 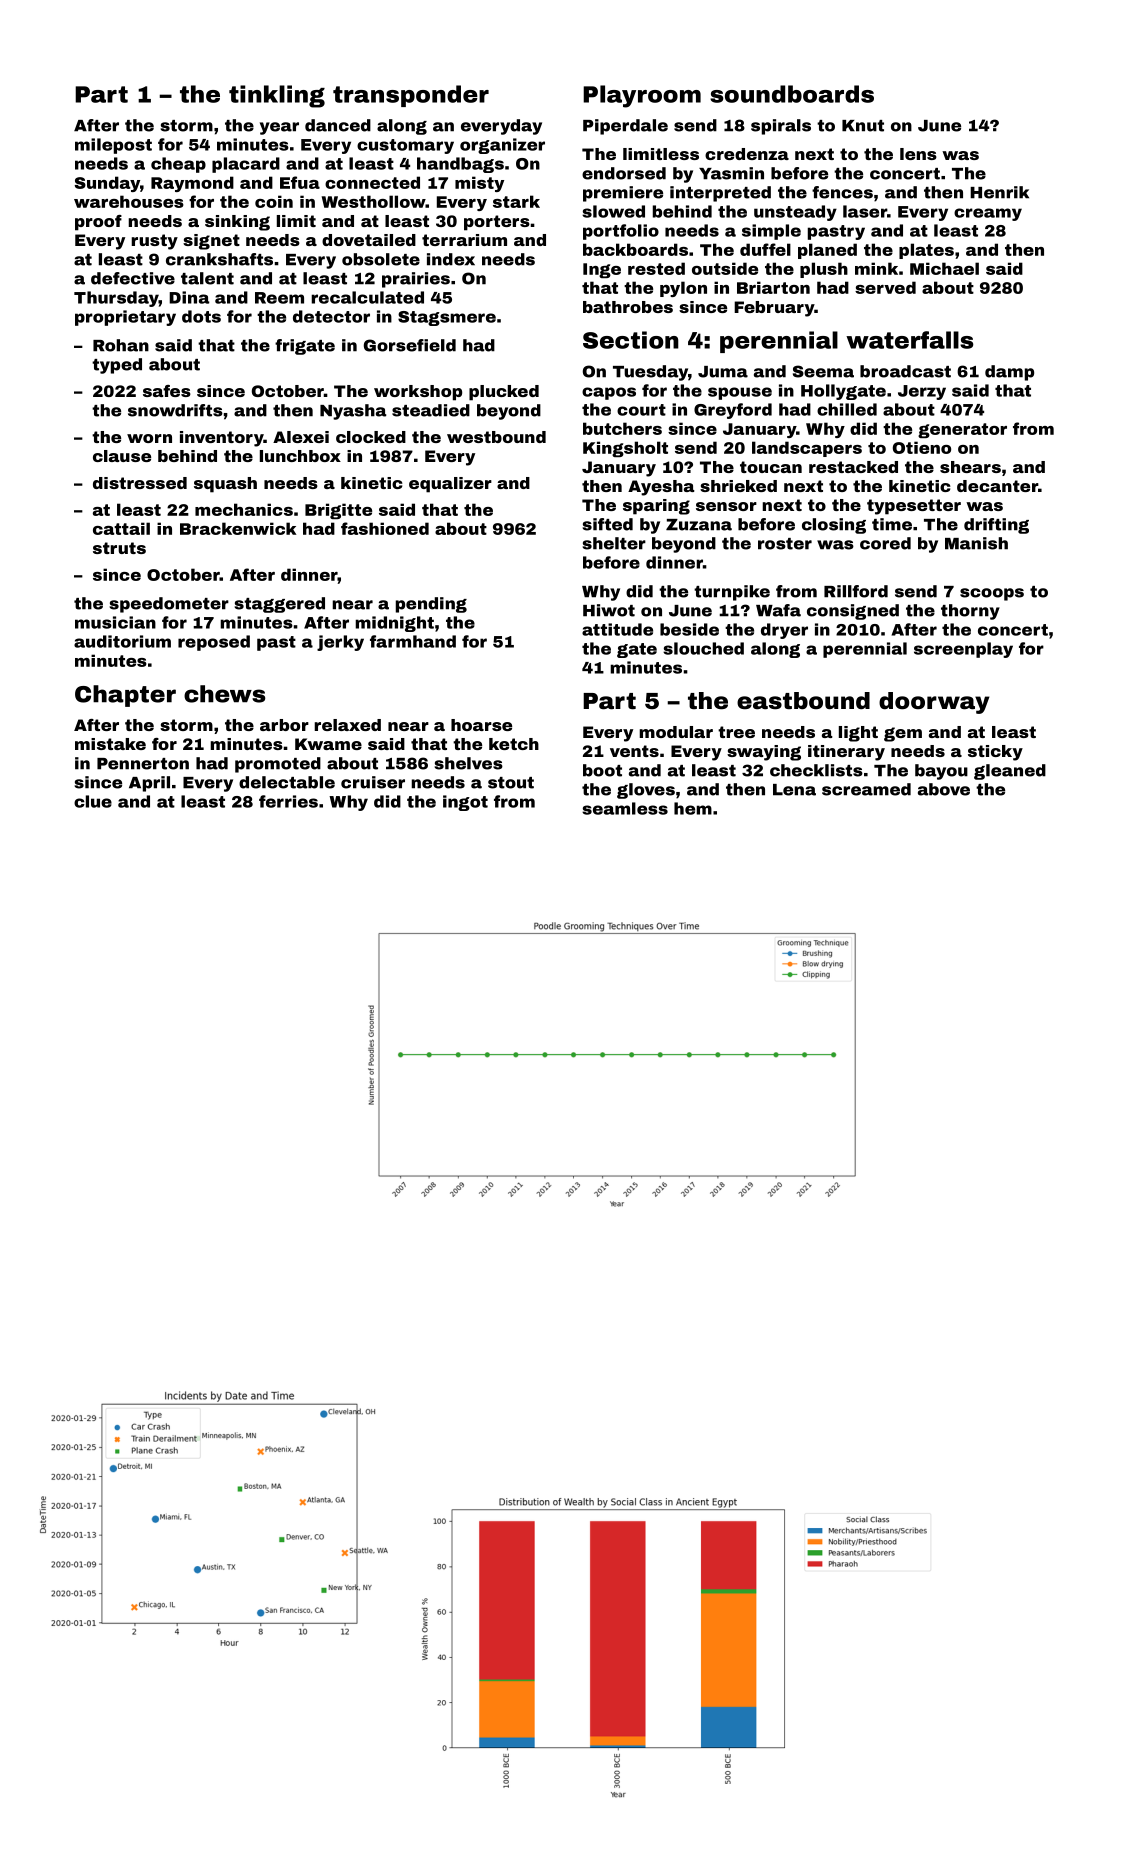 What do you see at coordinates (976, 543) in the screenshot?
I see `Manish` at bounding box center [976, 543].
